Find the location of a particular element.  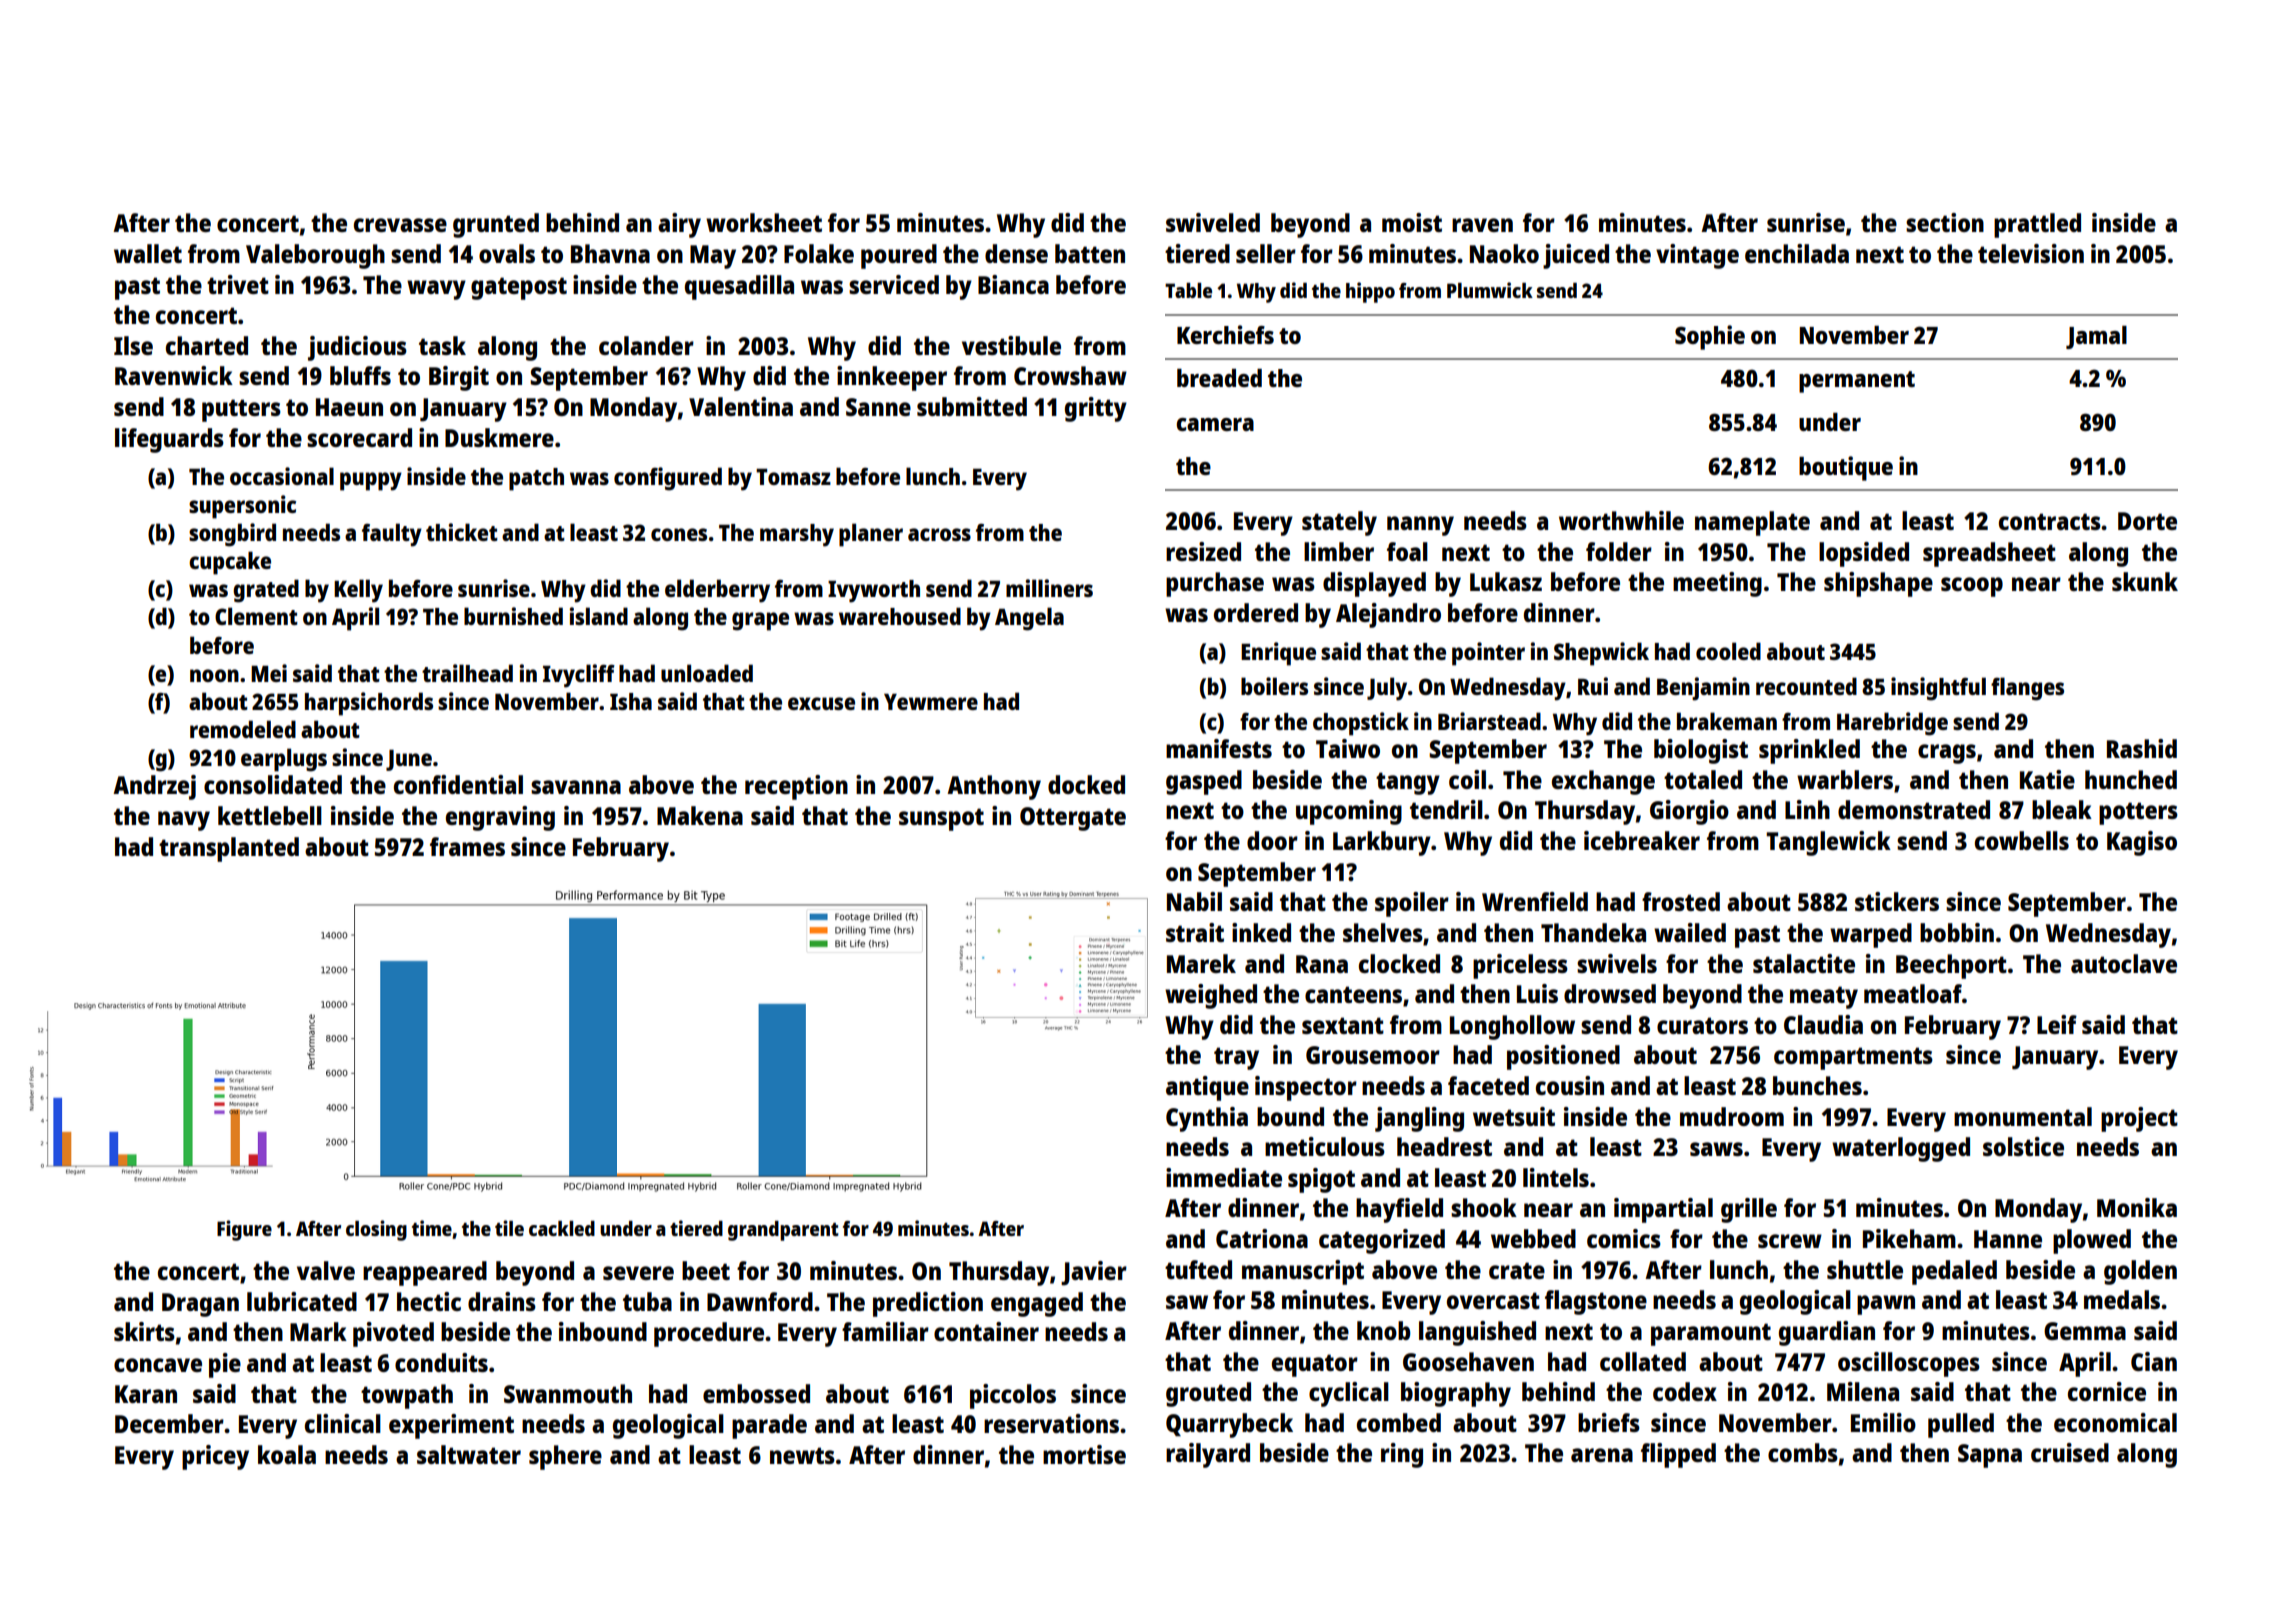

upcoming is located at coordinates (1349, 812).
